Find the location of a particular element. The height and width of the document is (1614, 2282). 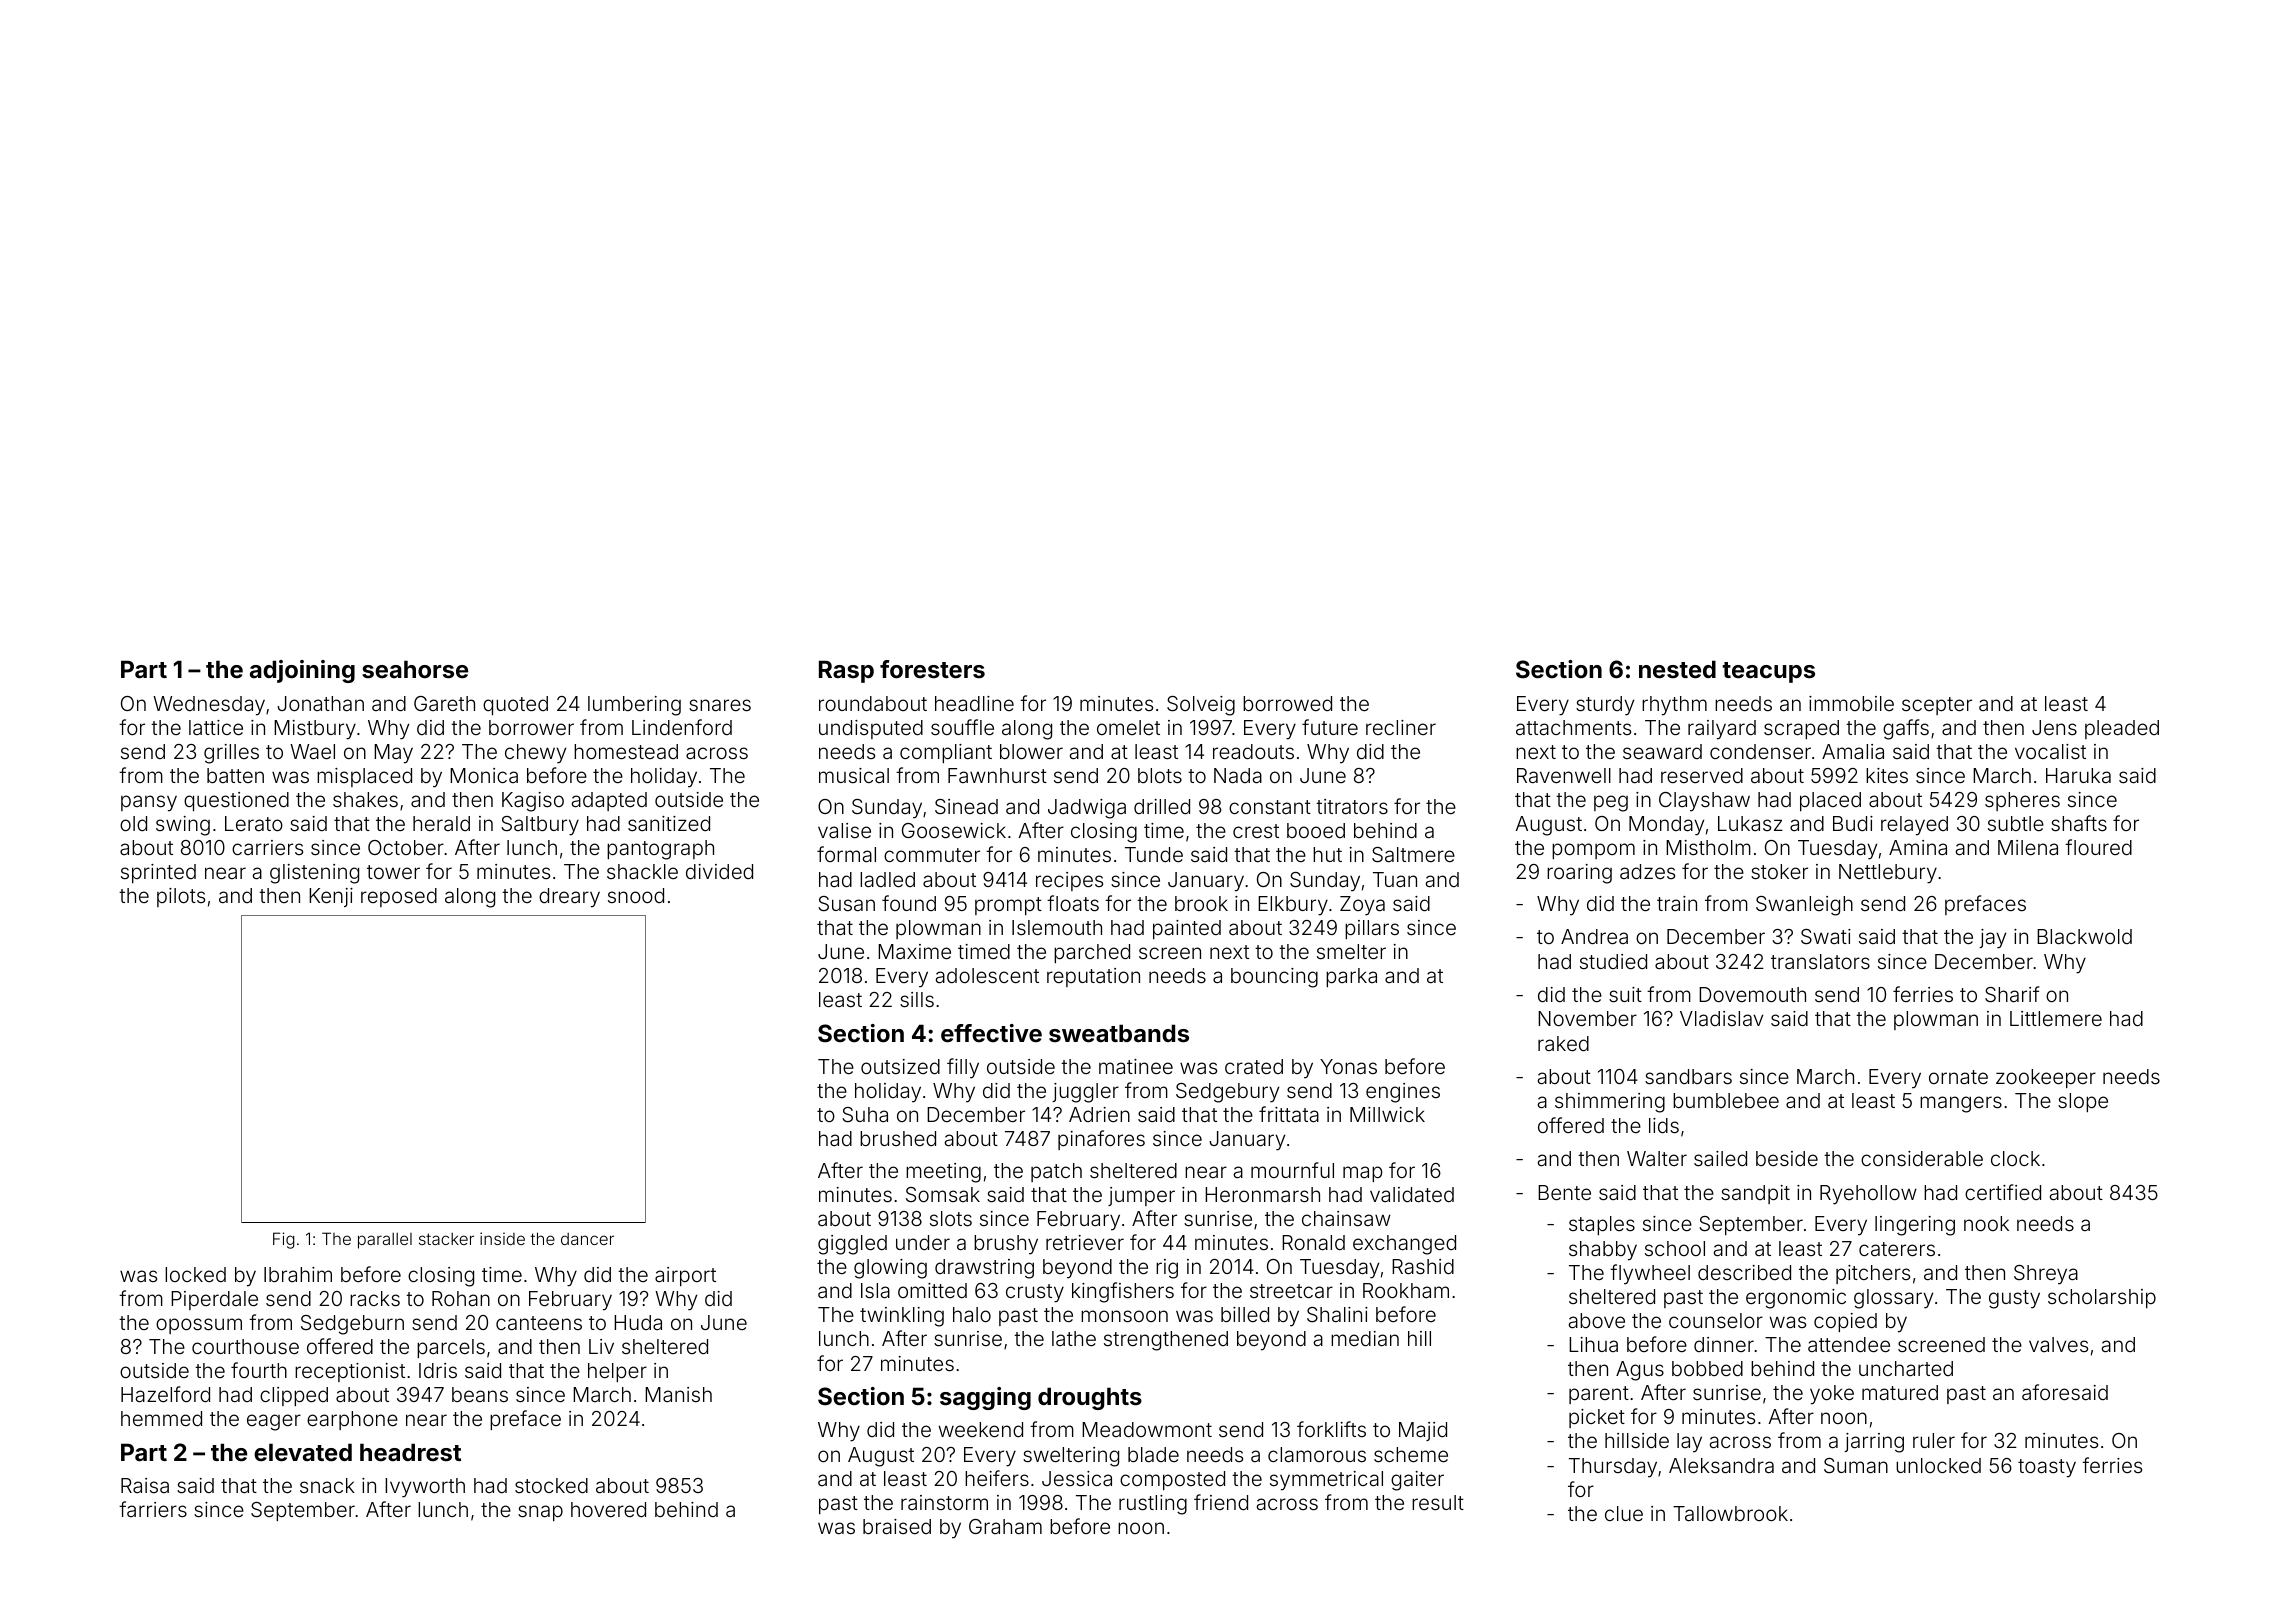

matured is located at coordinates (1900, 1392).
